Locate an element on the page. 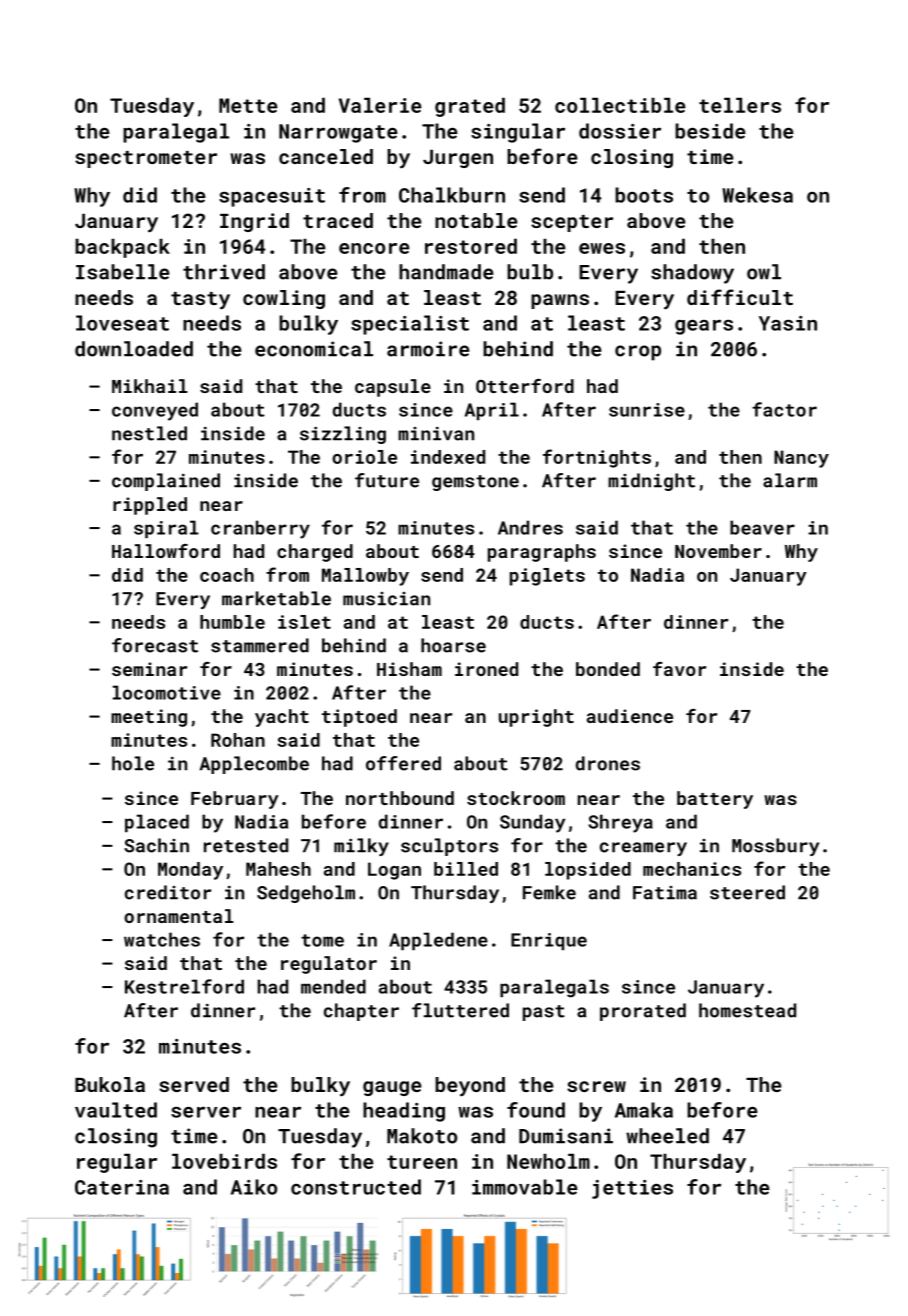  armoire is located at coordinates (428, 349).
